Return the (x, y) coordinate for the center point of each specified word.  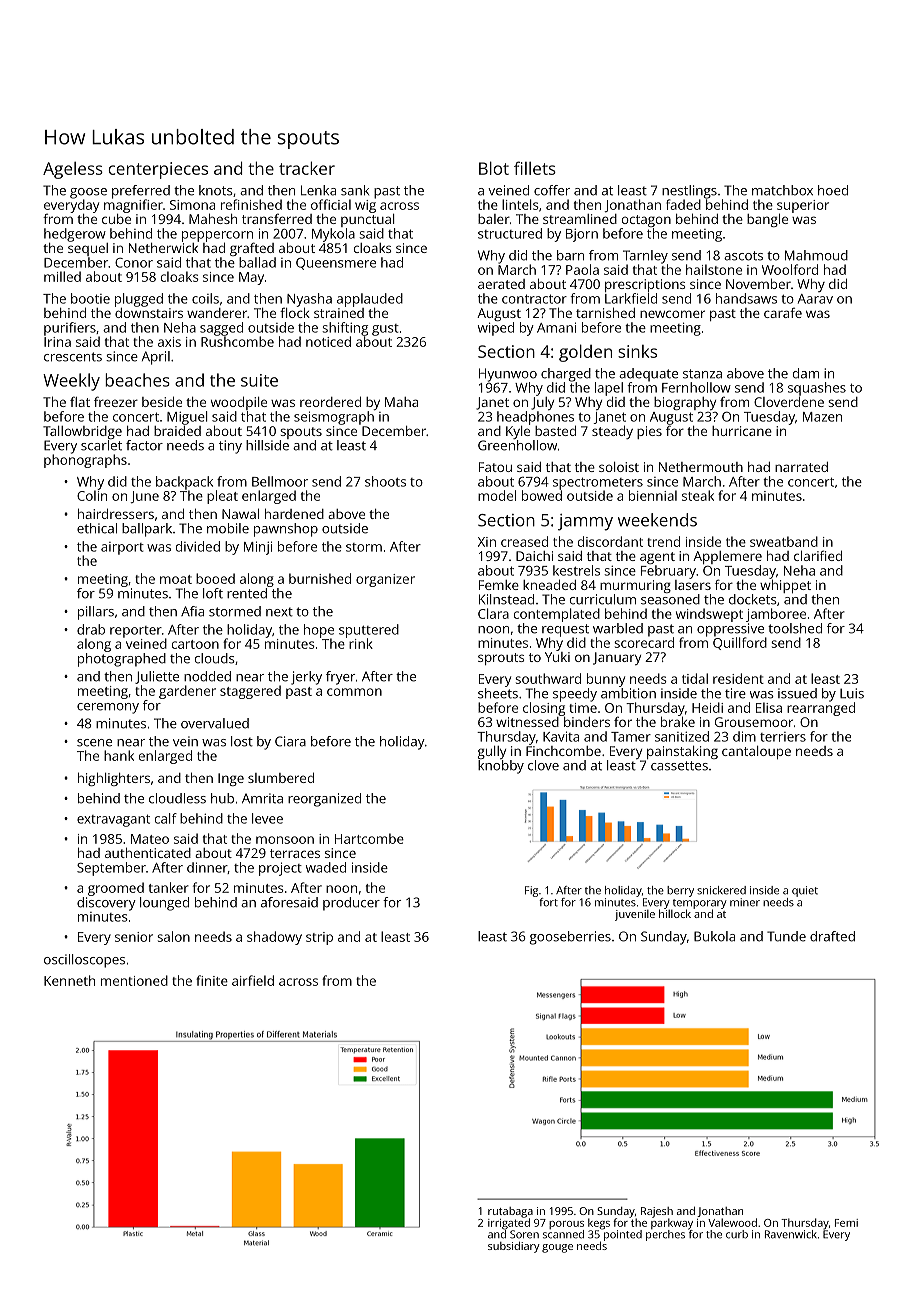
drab (91, 629)
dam (806, 373)
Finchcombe (563, 751)
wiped (496, 329)
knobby (501, 767)
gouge (557, 1248)
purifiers (70, 329)
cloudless (177, 798)
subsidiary (514, 1247)
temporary (700, 904)
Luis (852, 693)
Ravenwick (791, 1234)
